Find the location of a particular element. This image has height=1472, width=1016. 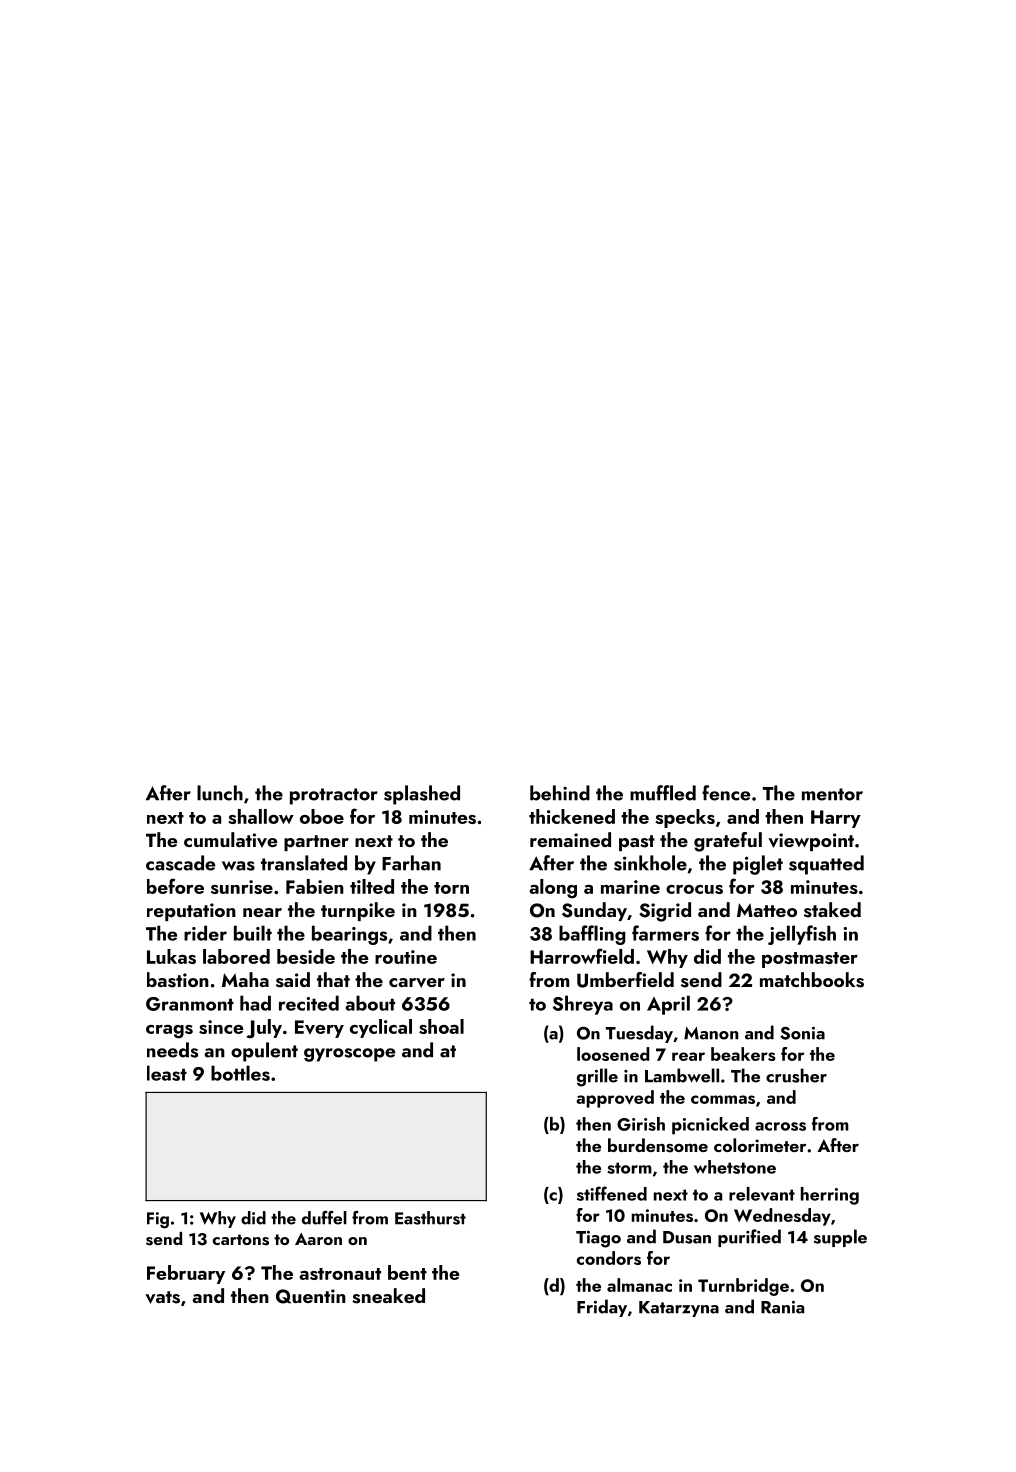

opulent is located at coordinates (264, 1052).
